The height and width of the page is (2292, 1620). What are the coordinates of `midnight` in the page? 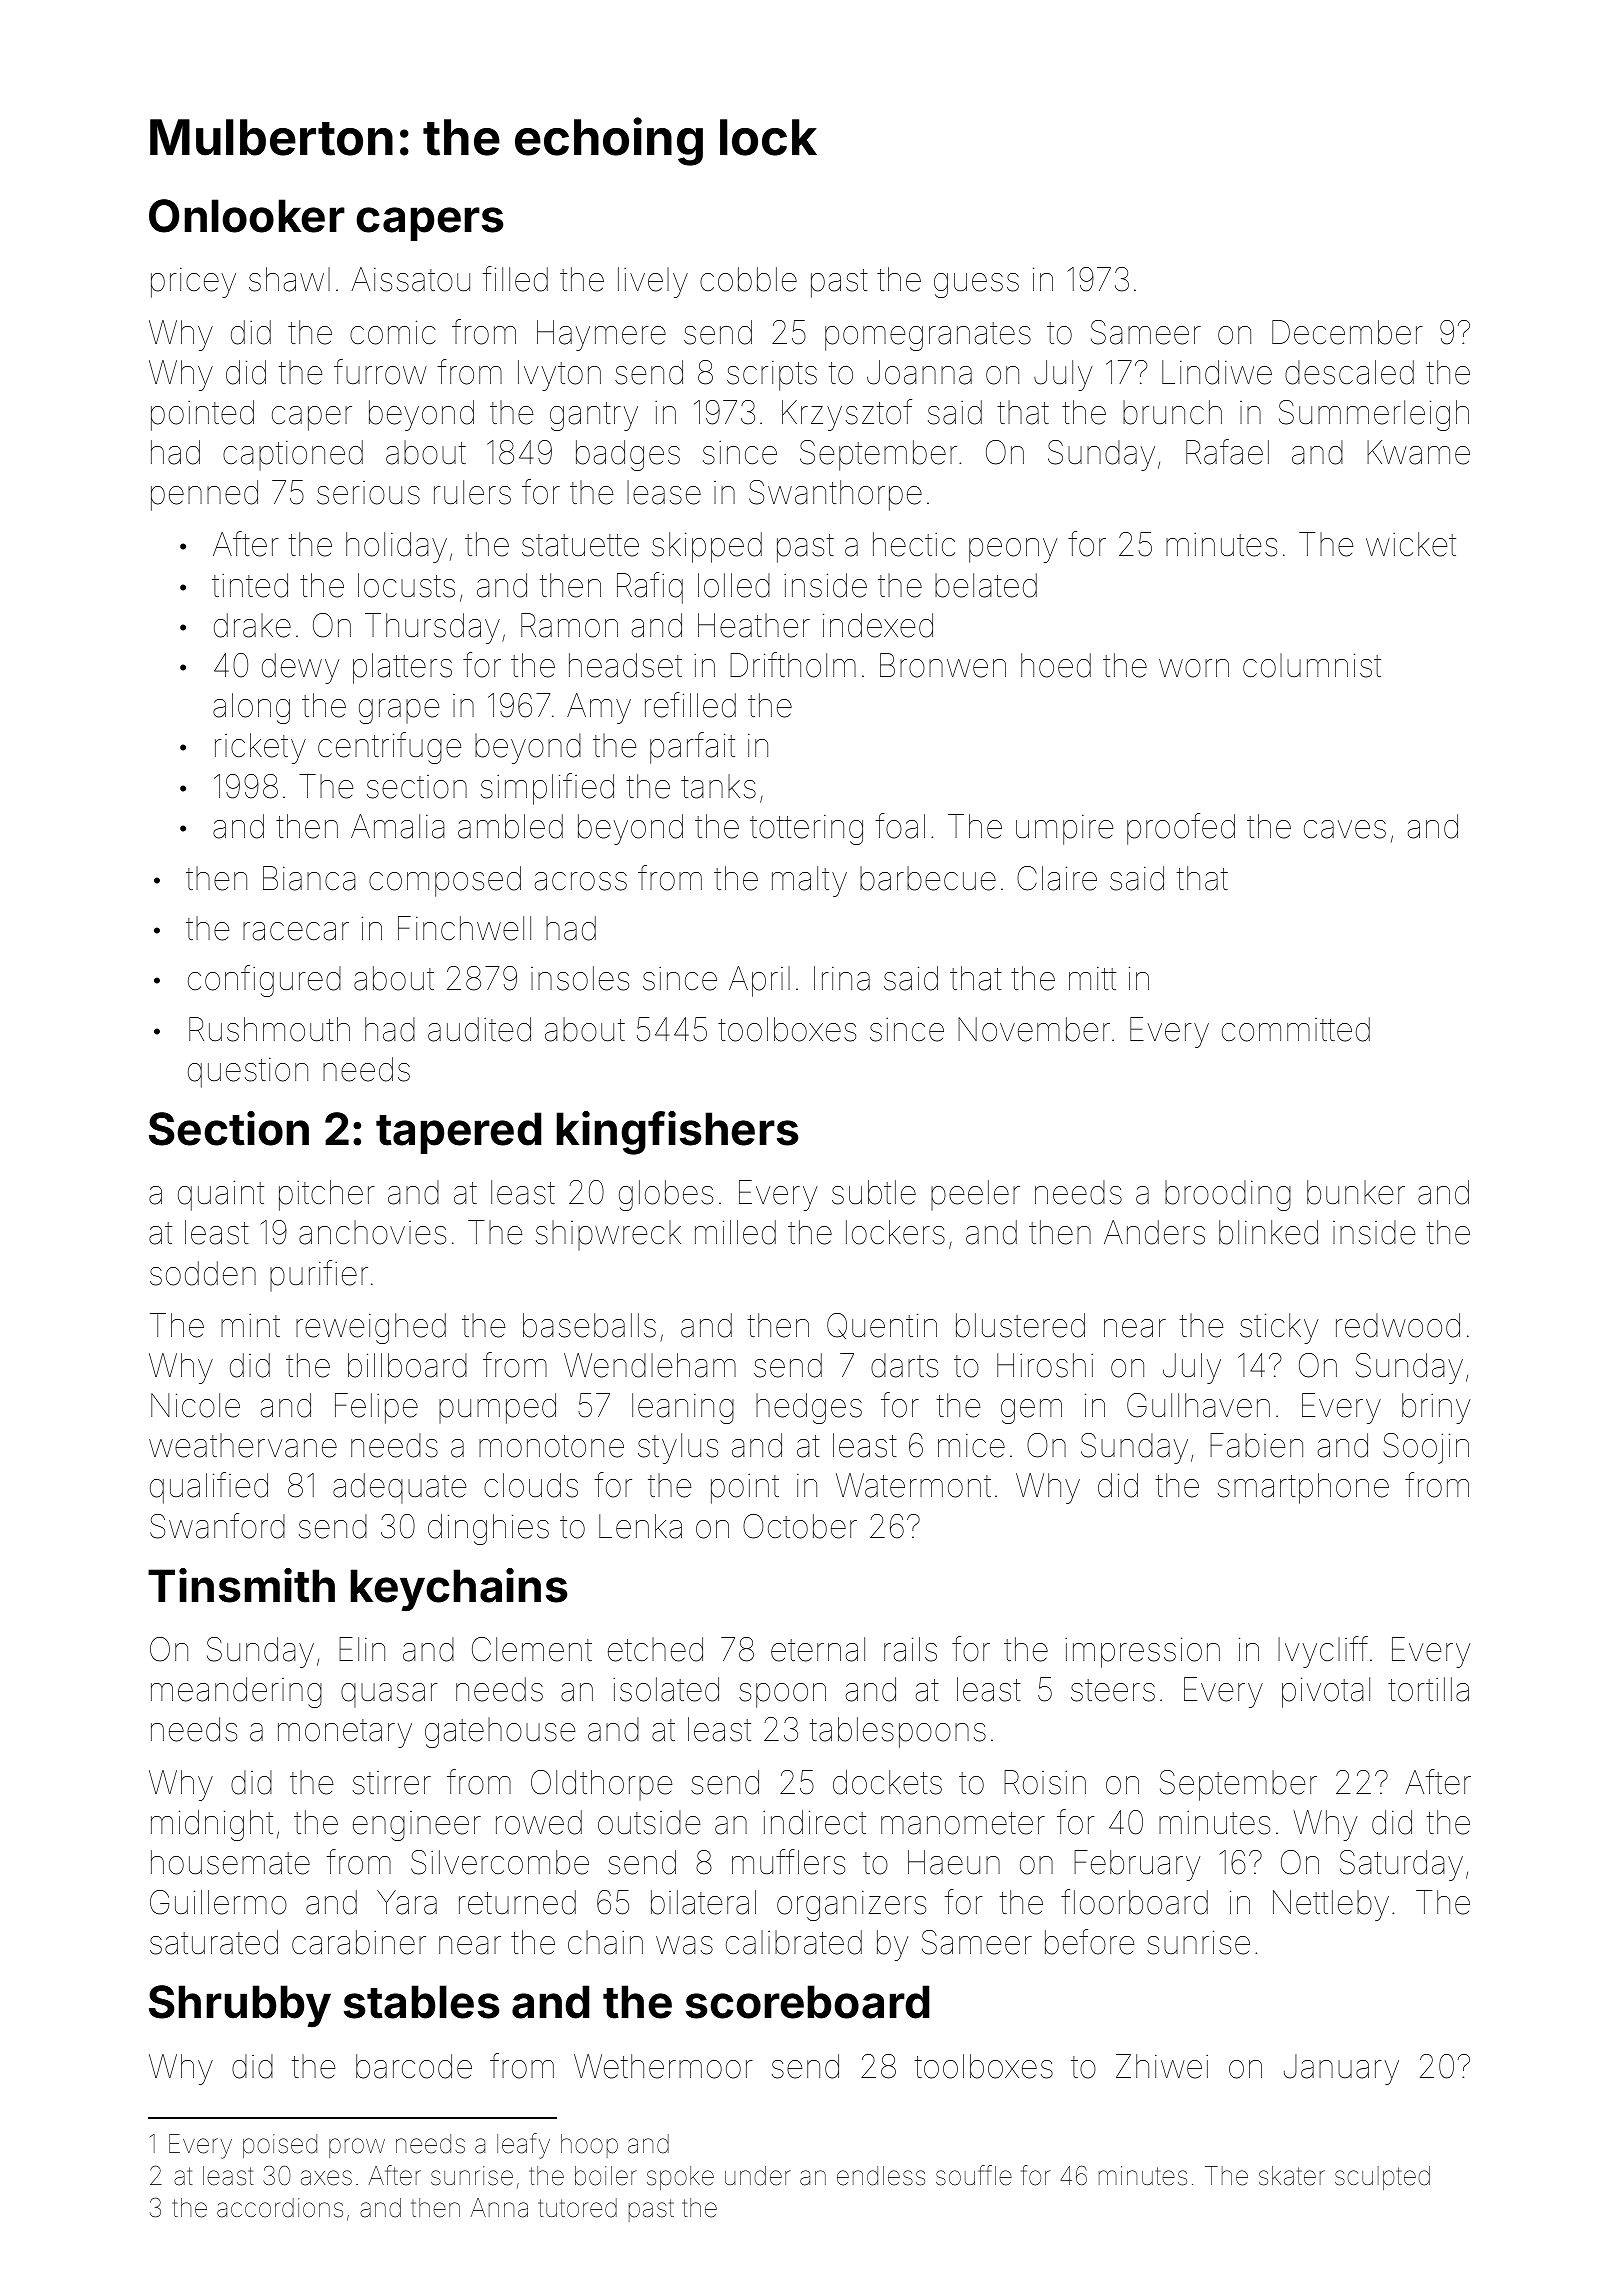 It's located at (212, 1825).
